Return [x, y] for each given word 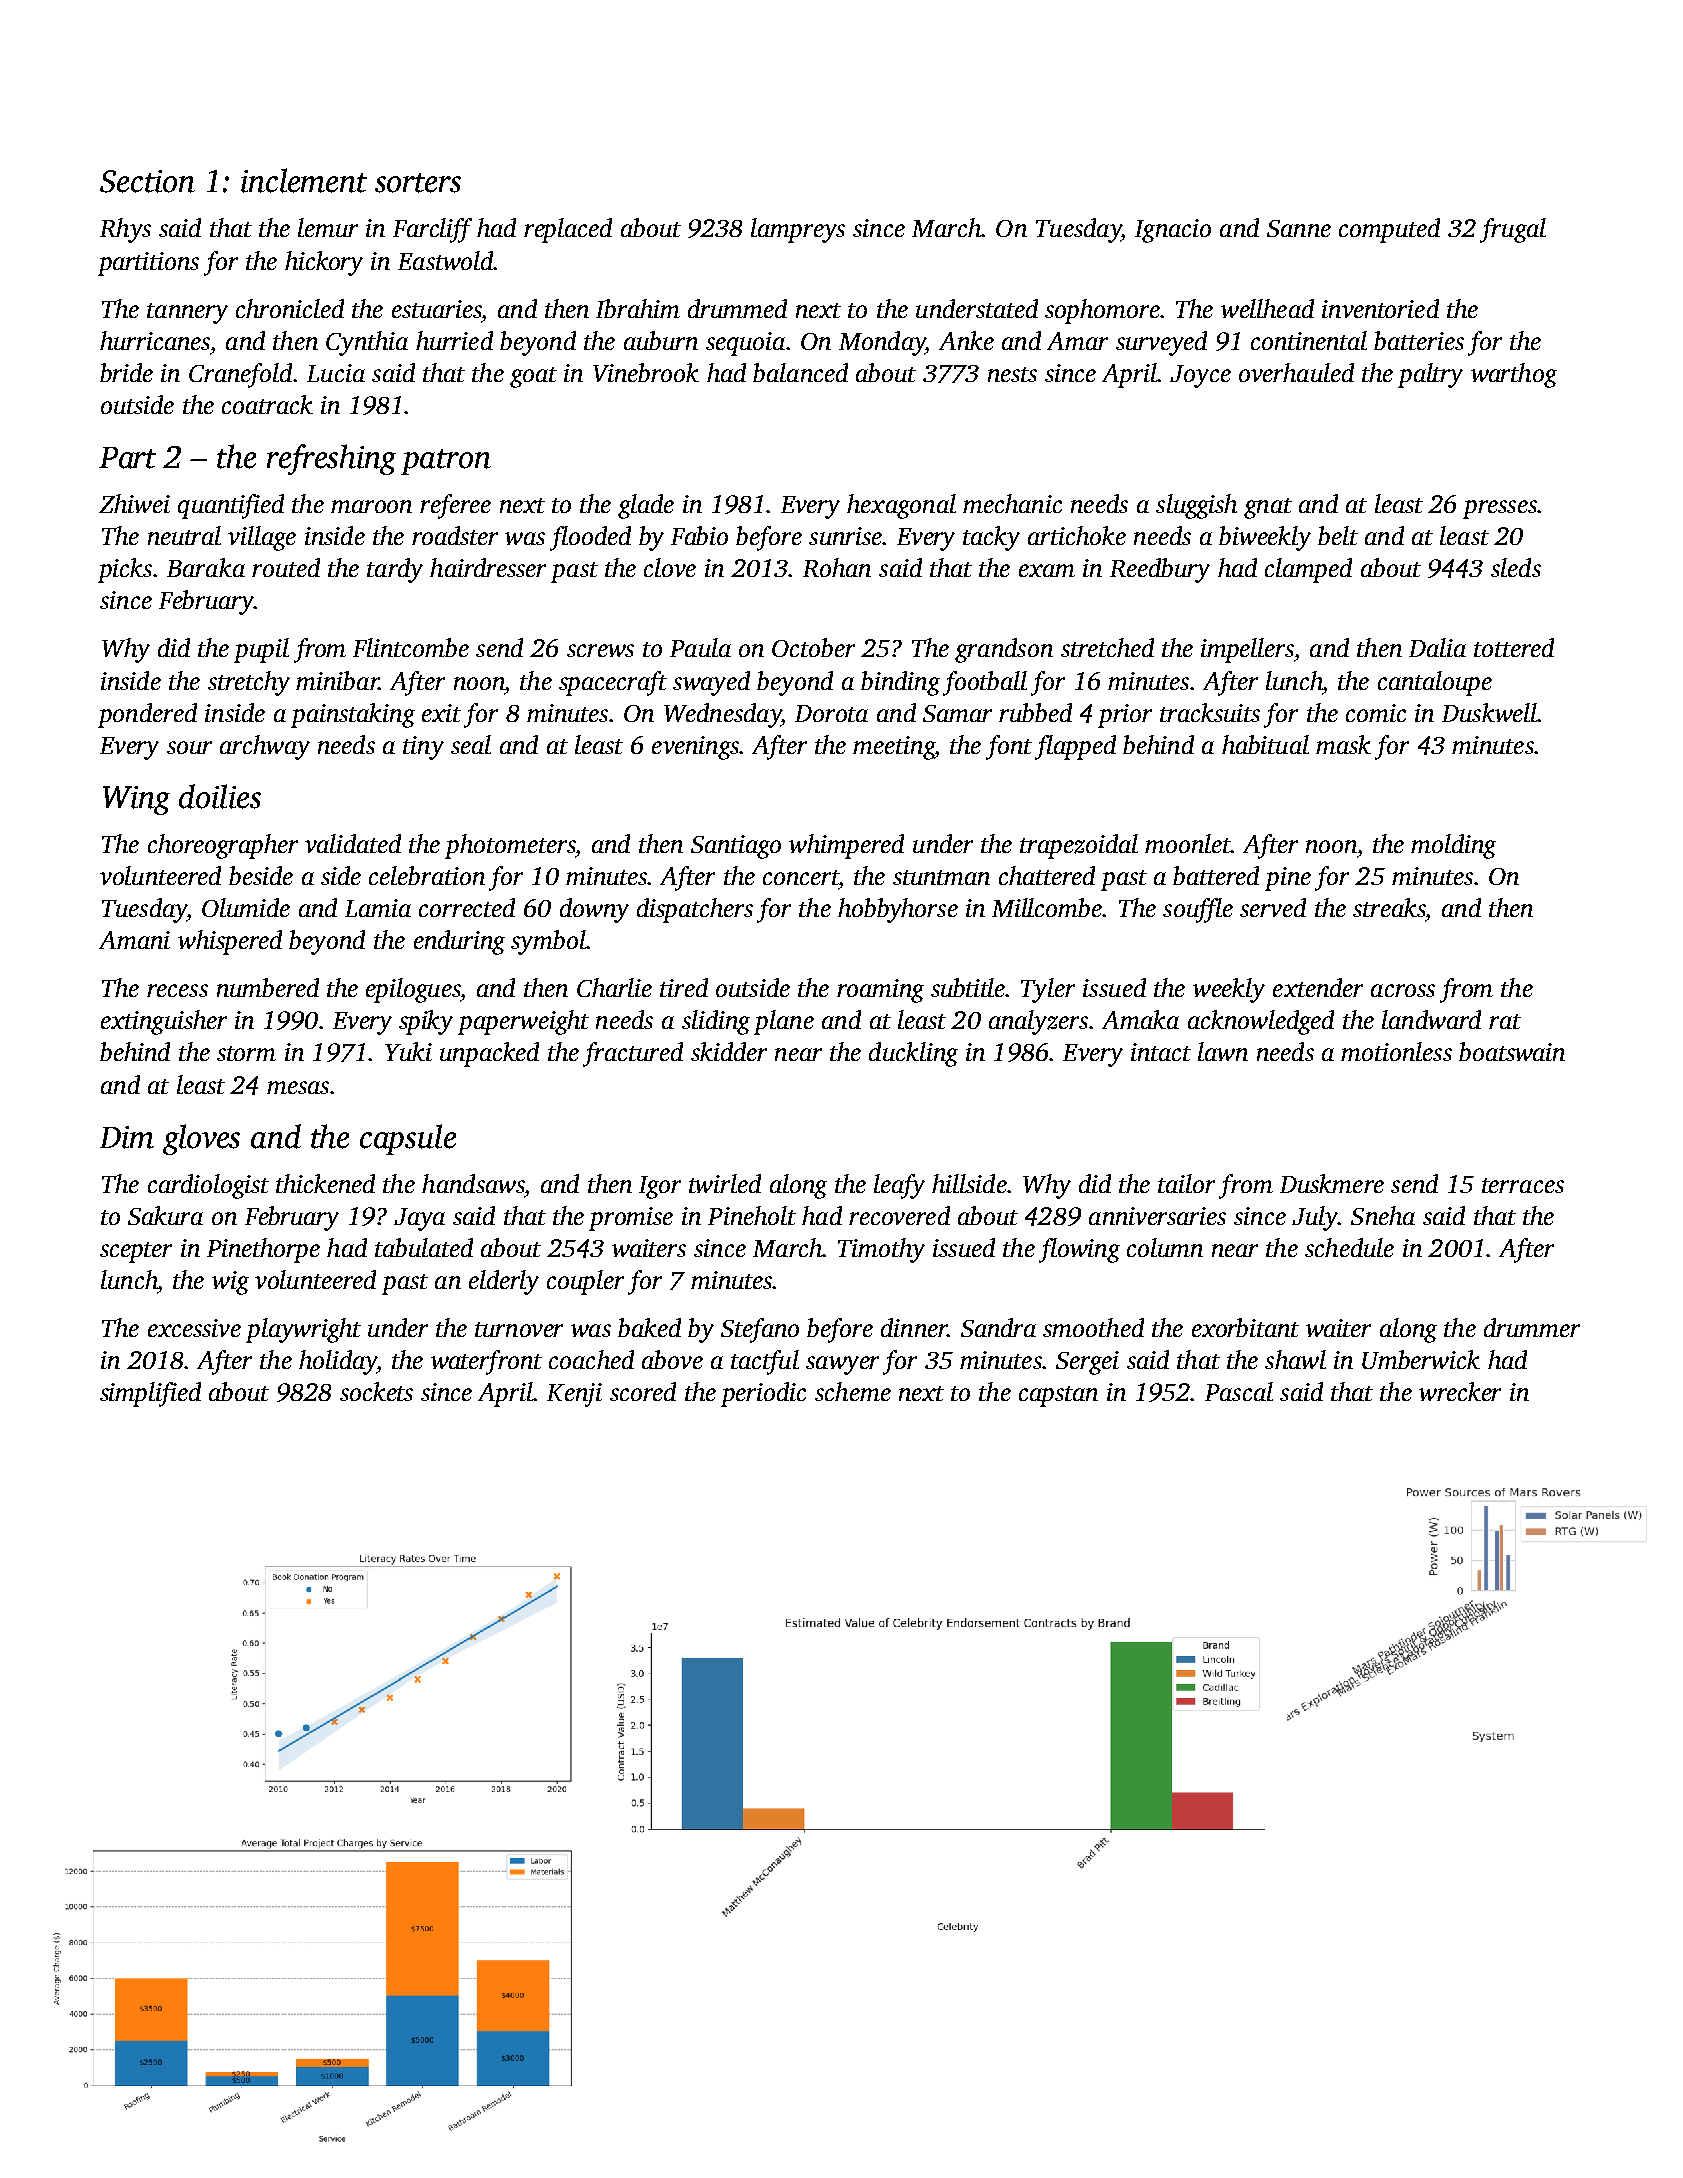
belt [1338, 535]
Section [147, 181]
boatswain [1512, 1051]
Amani [134, 940]
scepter [136, 1252]
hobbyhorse [898, 910]
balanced [800, 372]
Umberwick [1421, 1359]
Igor [660, 1187]
